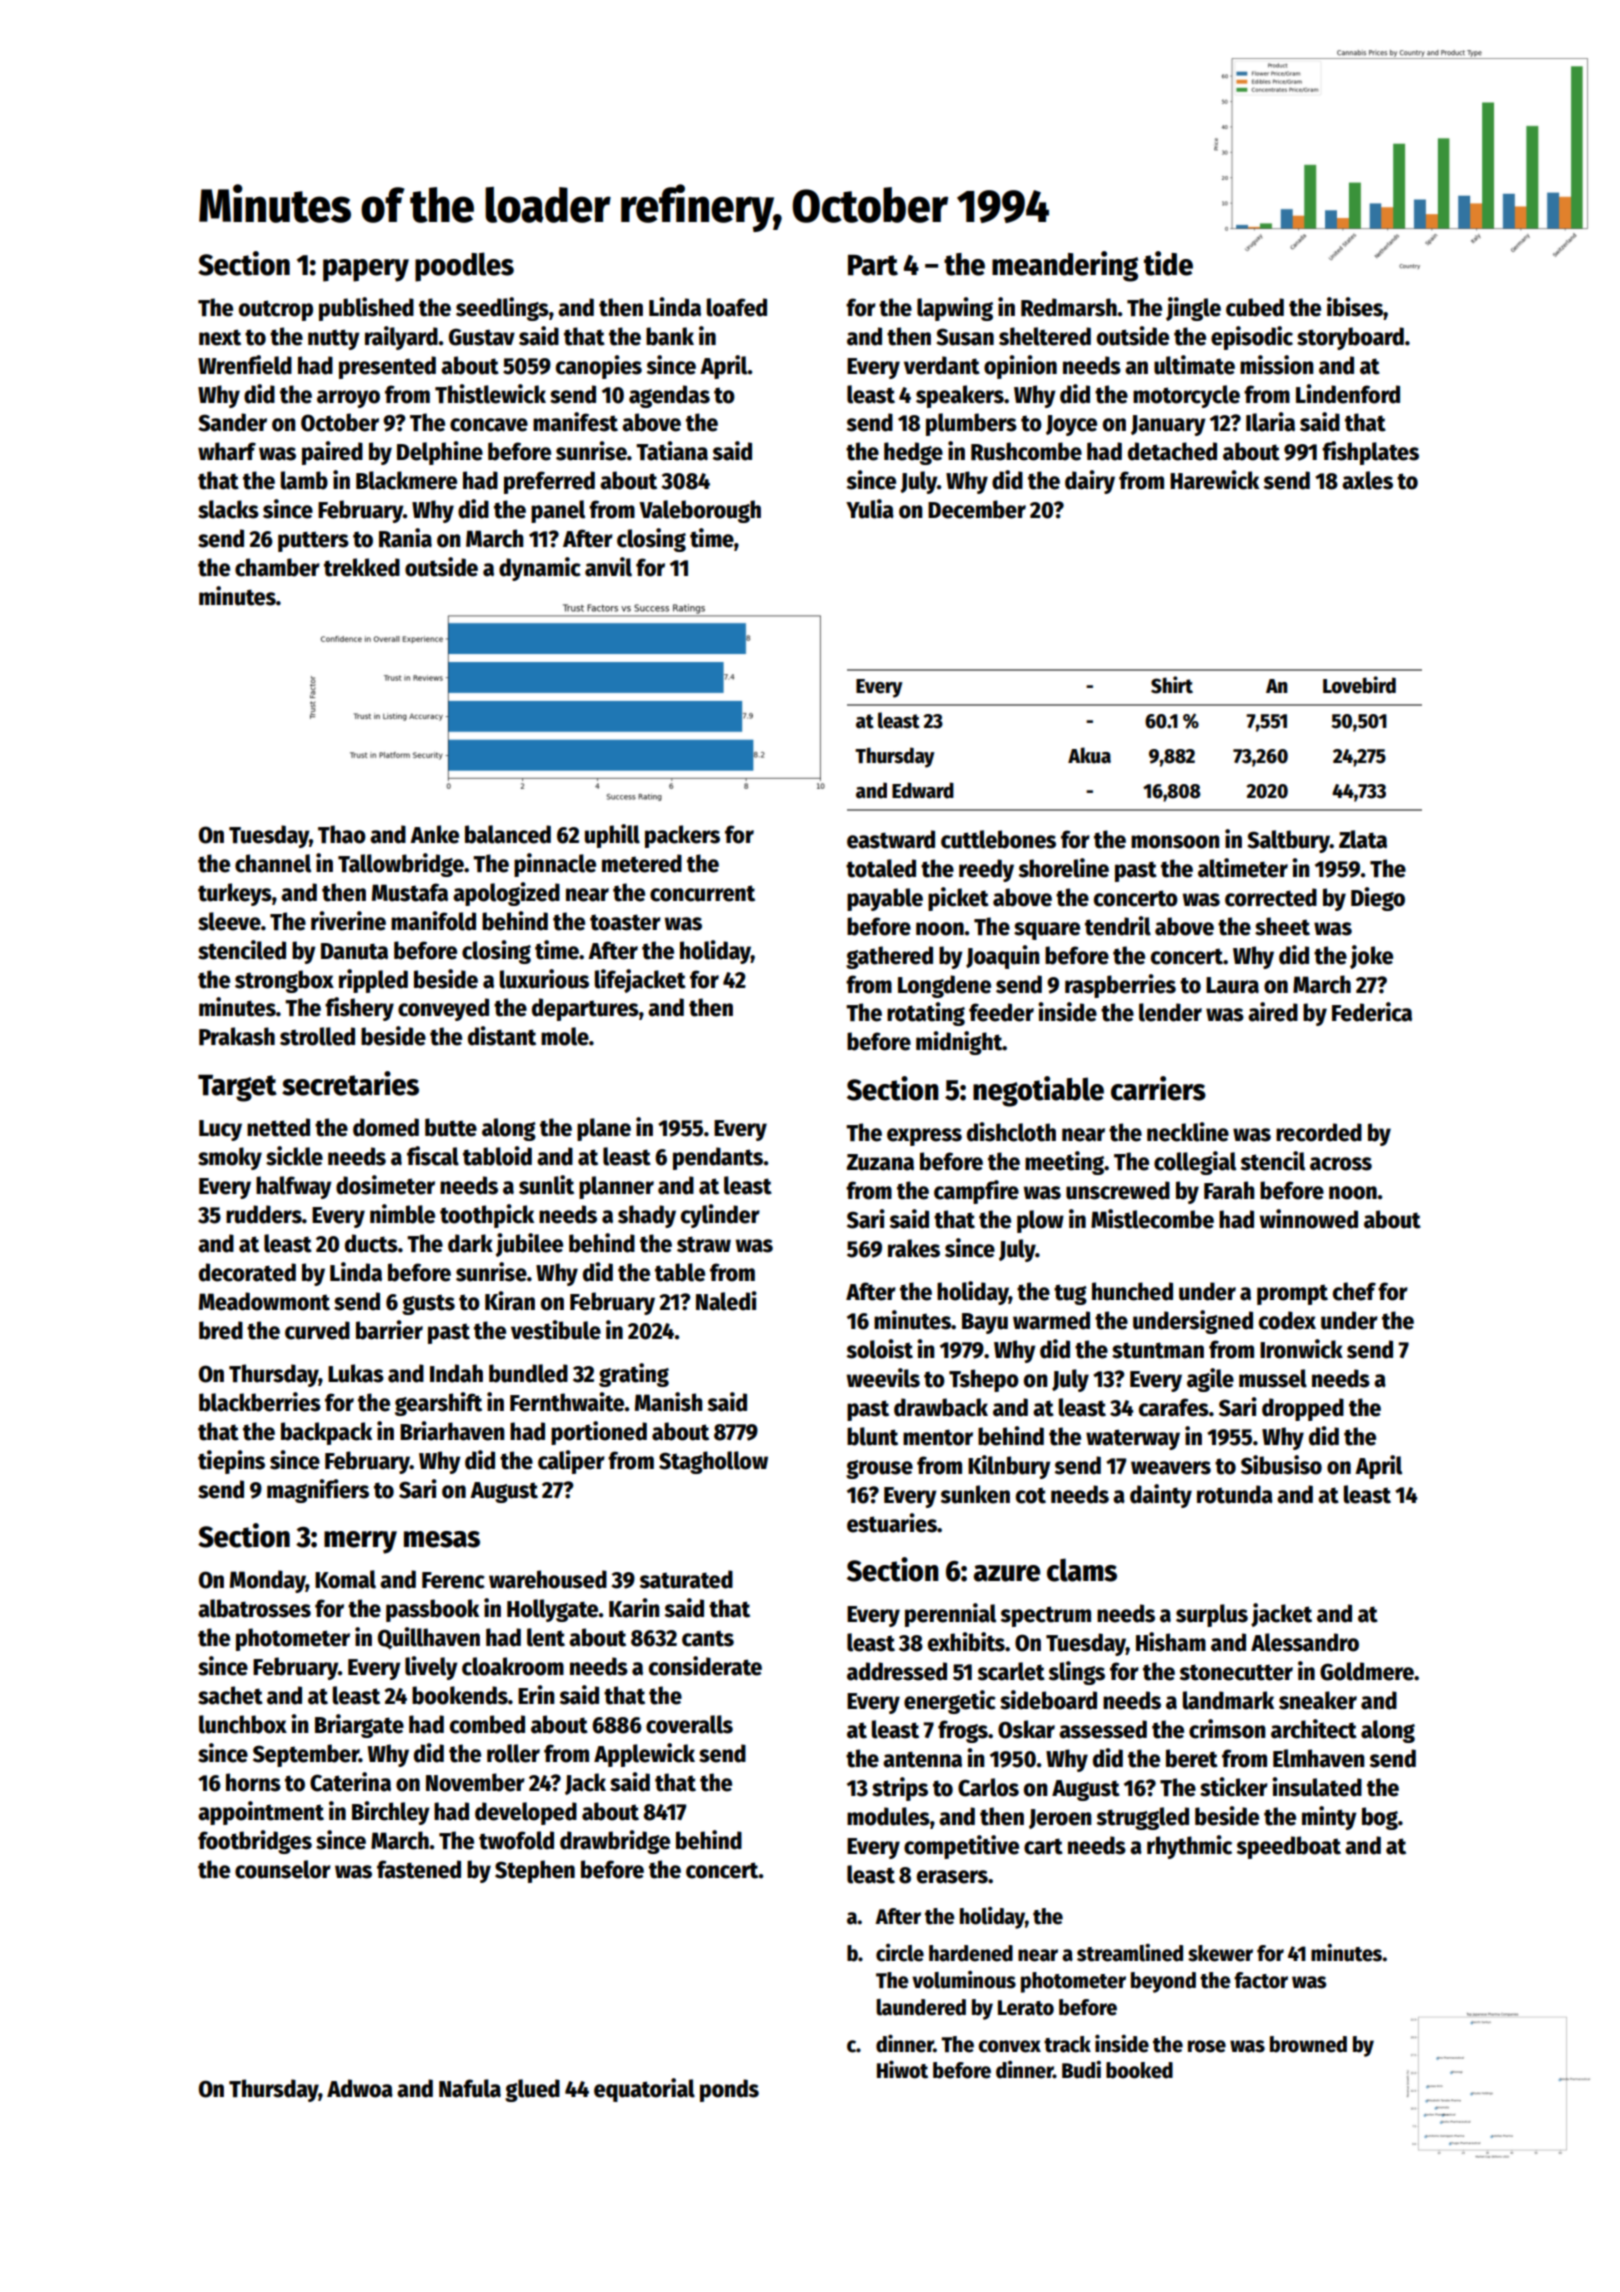 The image size is (1620, 2292). I want to click on papery, so click(366, 270).
